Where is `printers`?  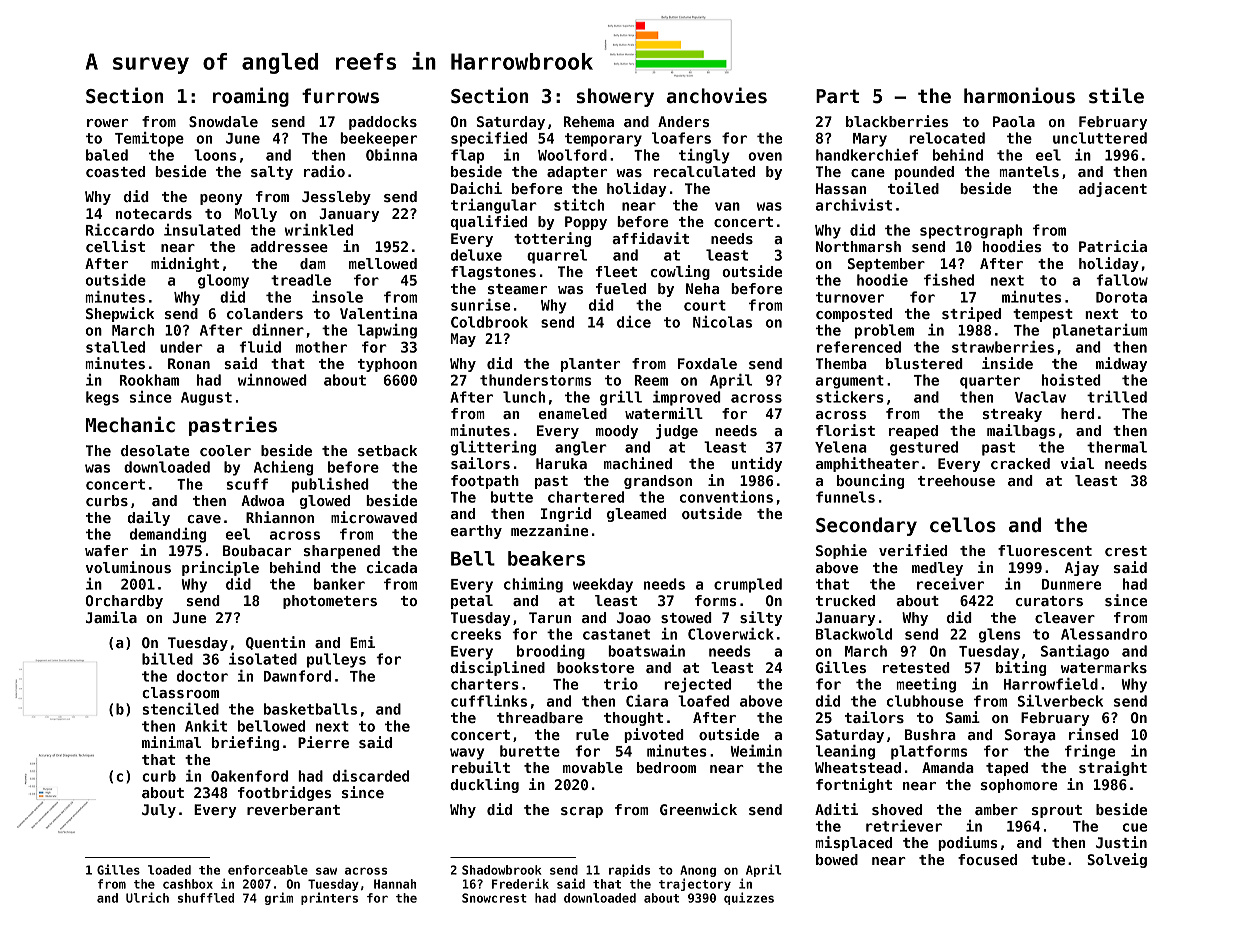
printers is located at coordinates (329, 898).
